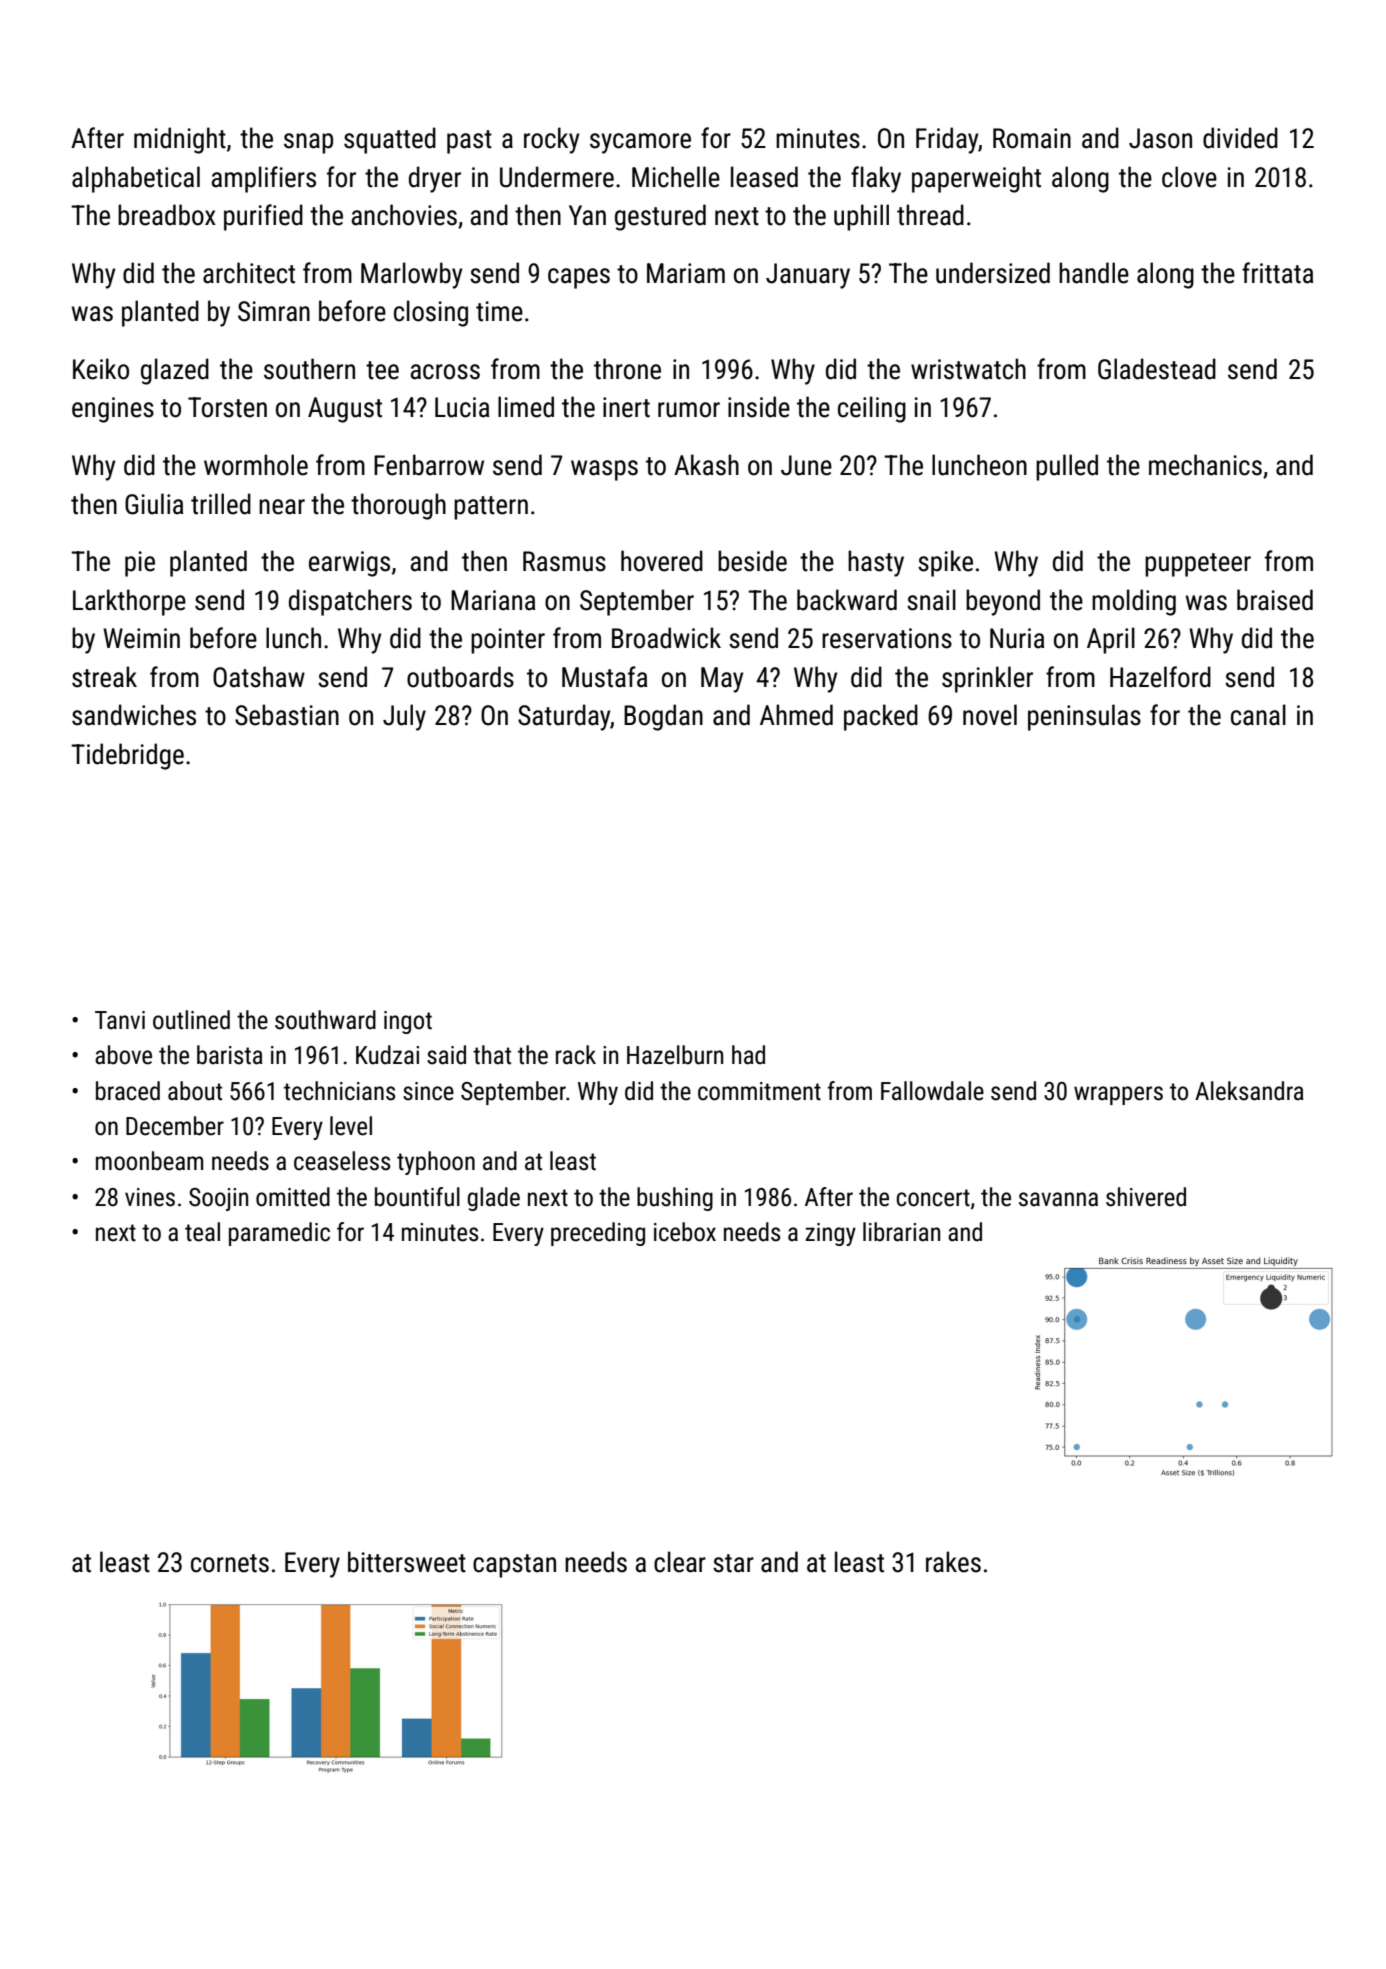 The height and width of the screenshot is (1969, 1386). Describe the element at coordinates (1160, 677) in the screenshot. I see `Hazelford` at that location.
